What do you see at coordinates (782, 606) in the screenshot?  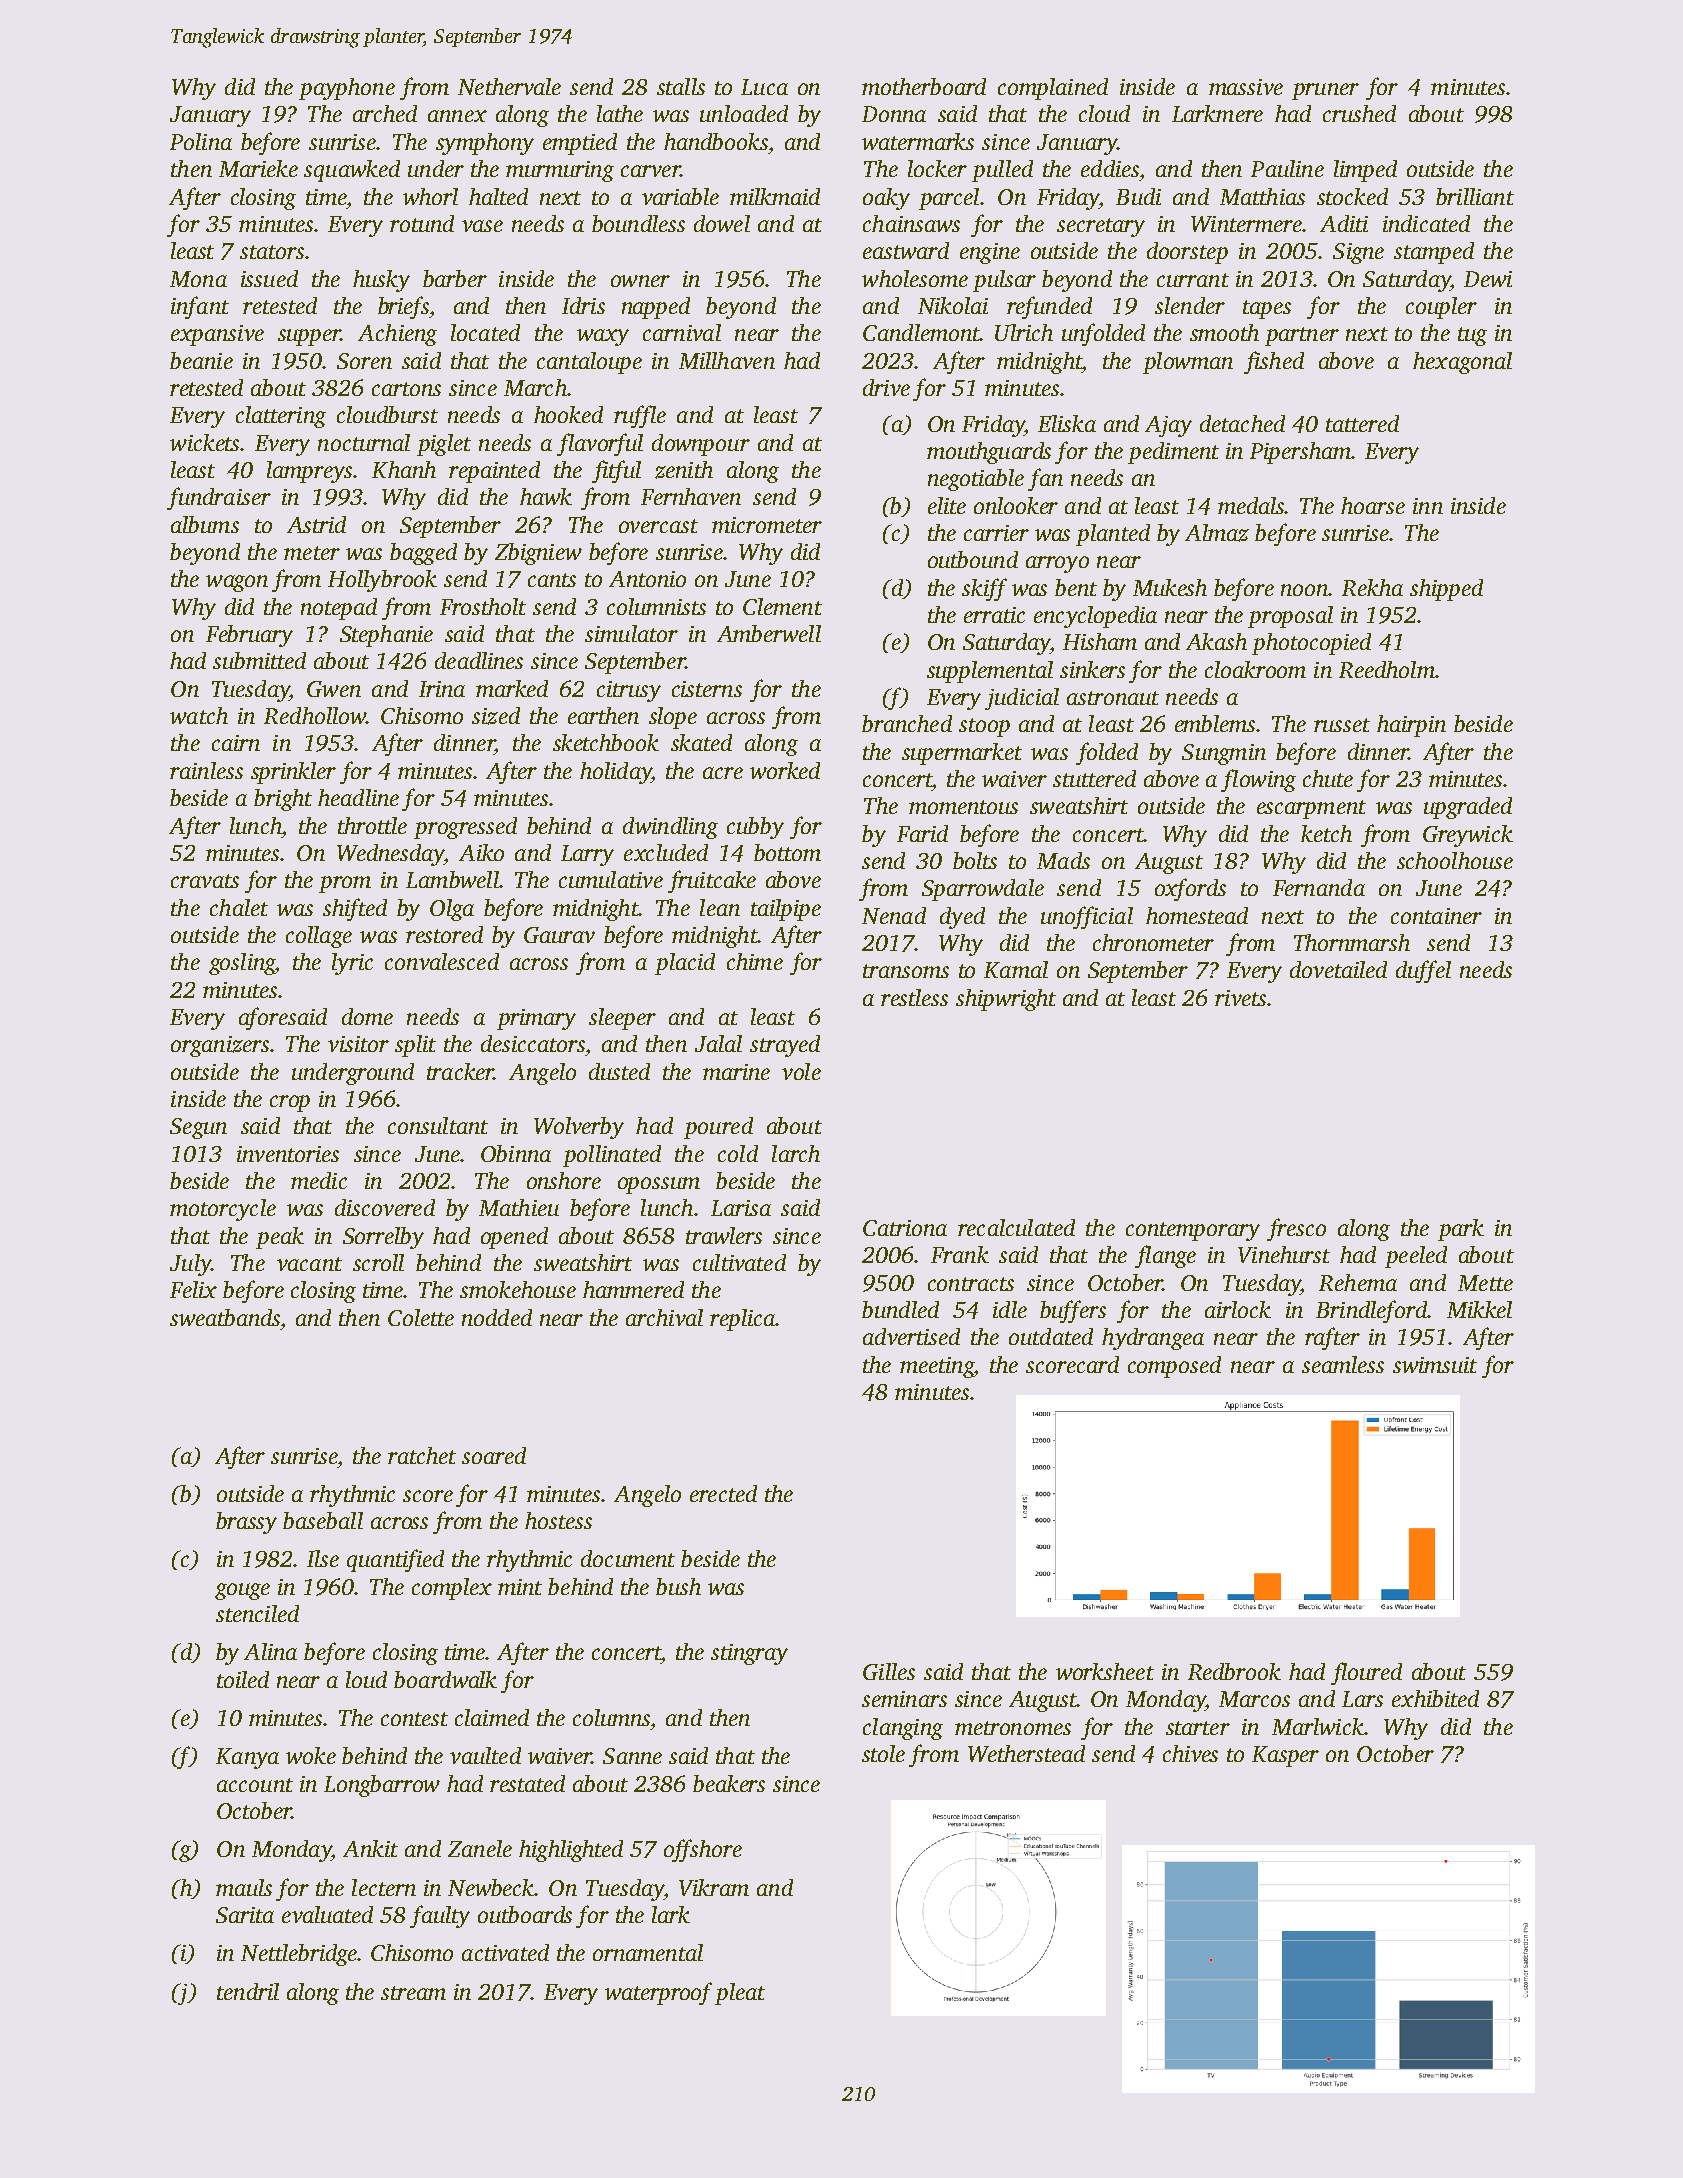 I see `Clement` at bounding box center [782, 606].
